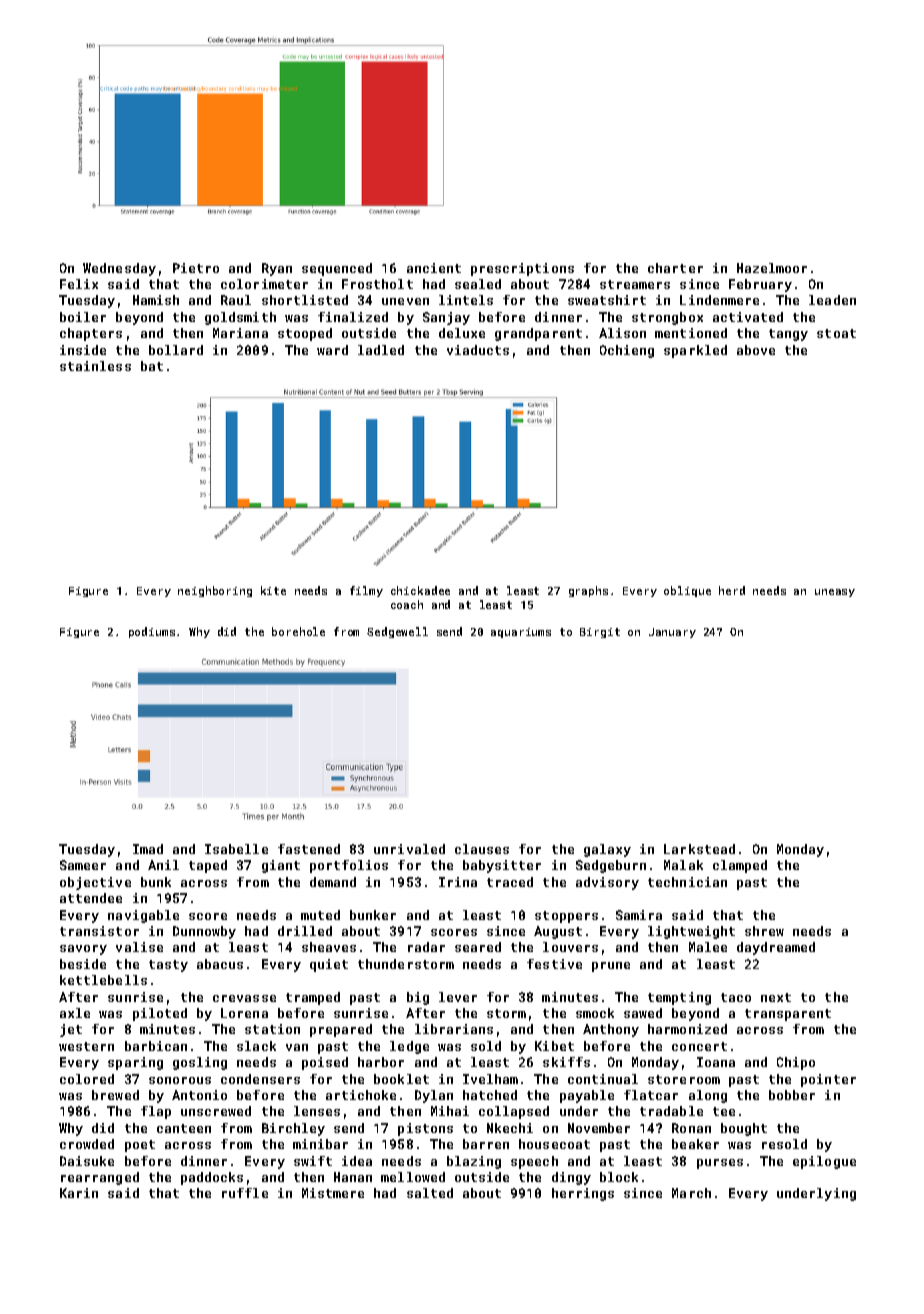 This document has height=1314, width=924. What do you see at coordinates (478, 350) in the document?
I see `viaducts` at bounding box center [478, 350].
